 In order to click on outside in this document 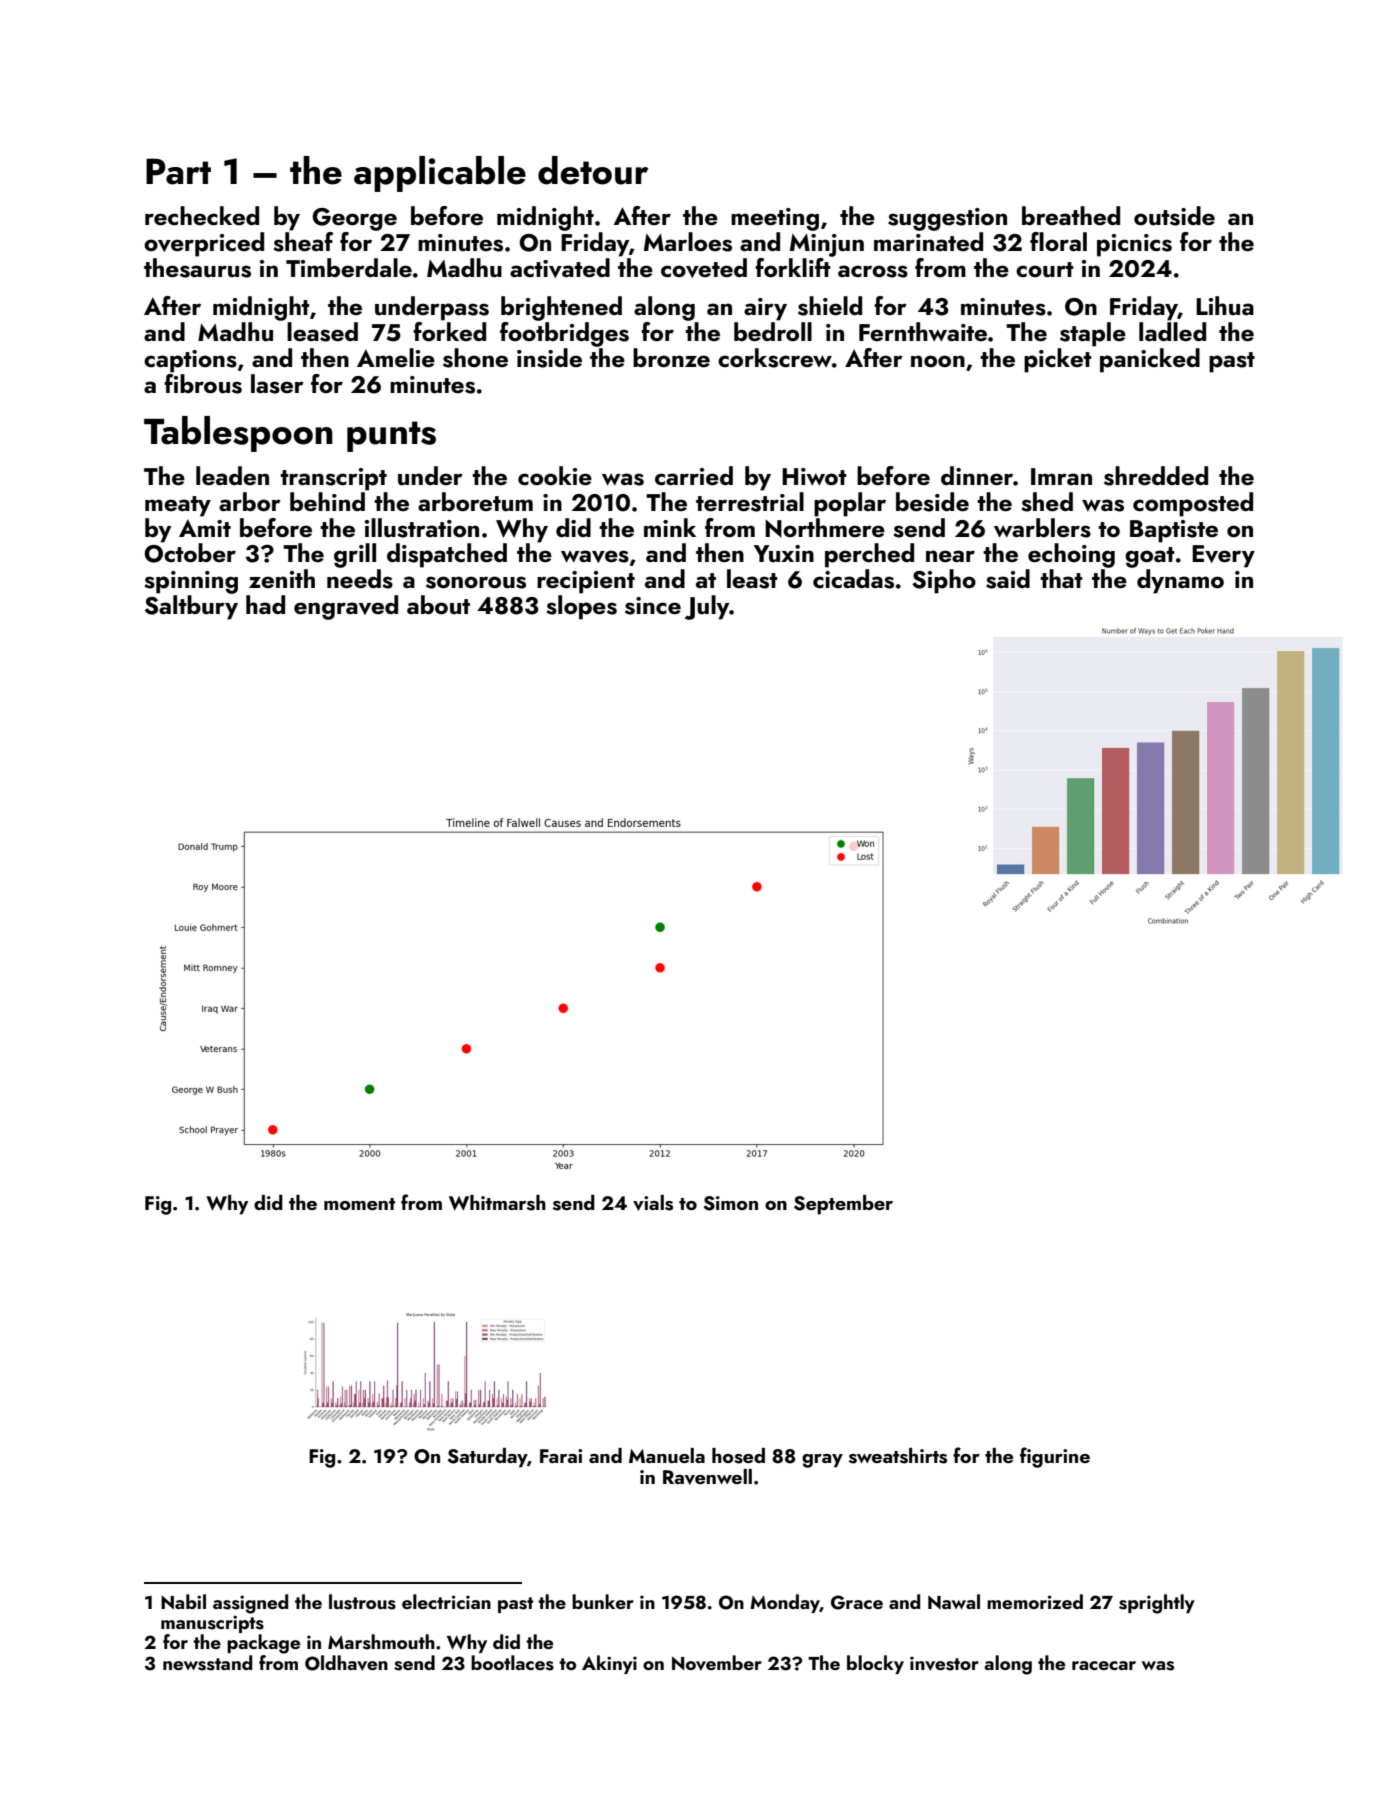, I will do `click(1174, 216)`.
